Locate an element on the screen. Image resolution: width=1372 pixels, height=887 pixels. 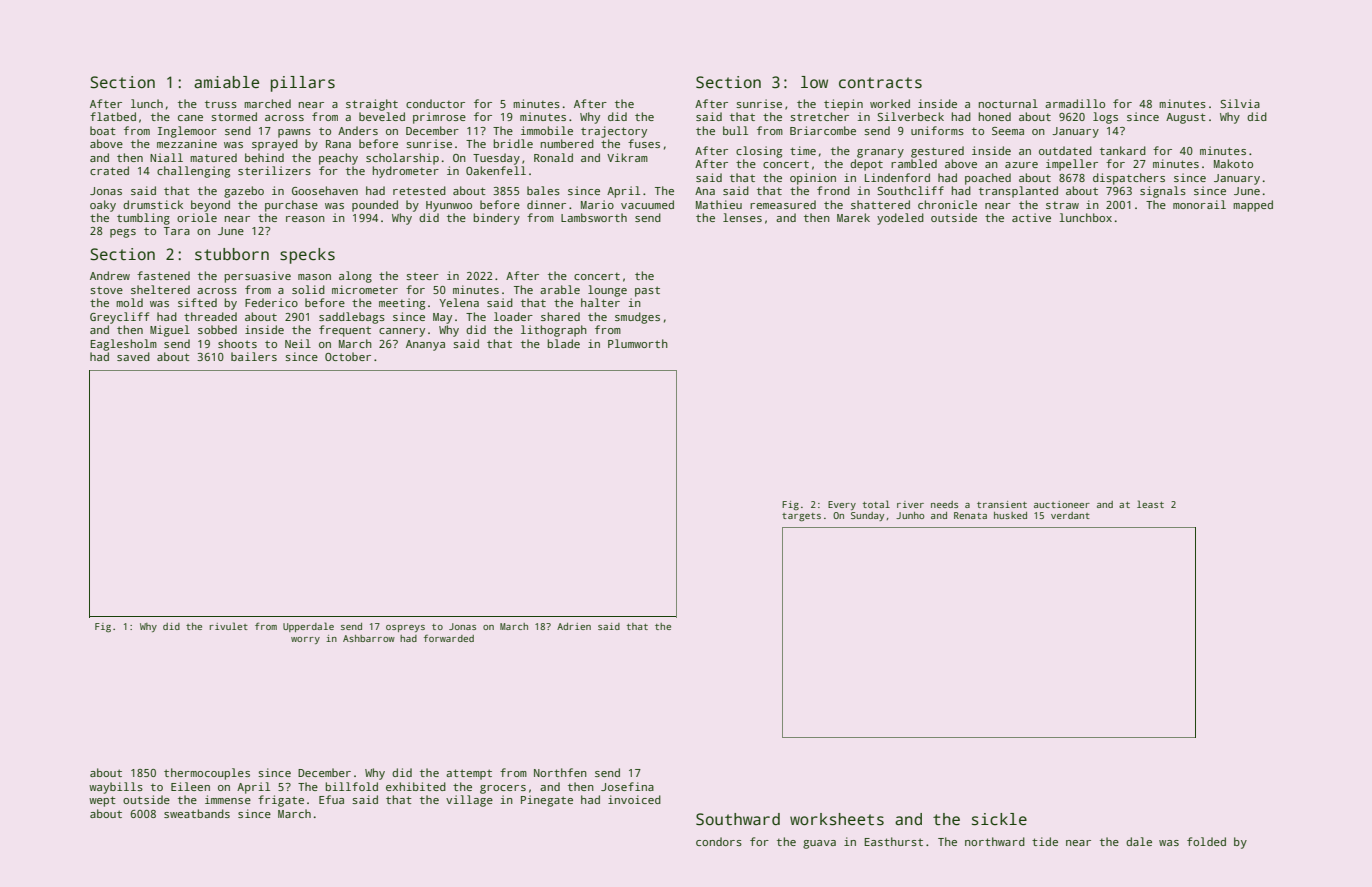
monorail is located at coordinates (1199, 204).
